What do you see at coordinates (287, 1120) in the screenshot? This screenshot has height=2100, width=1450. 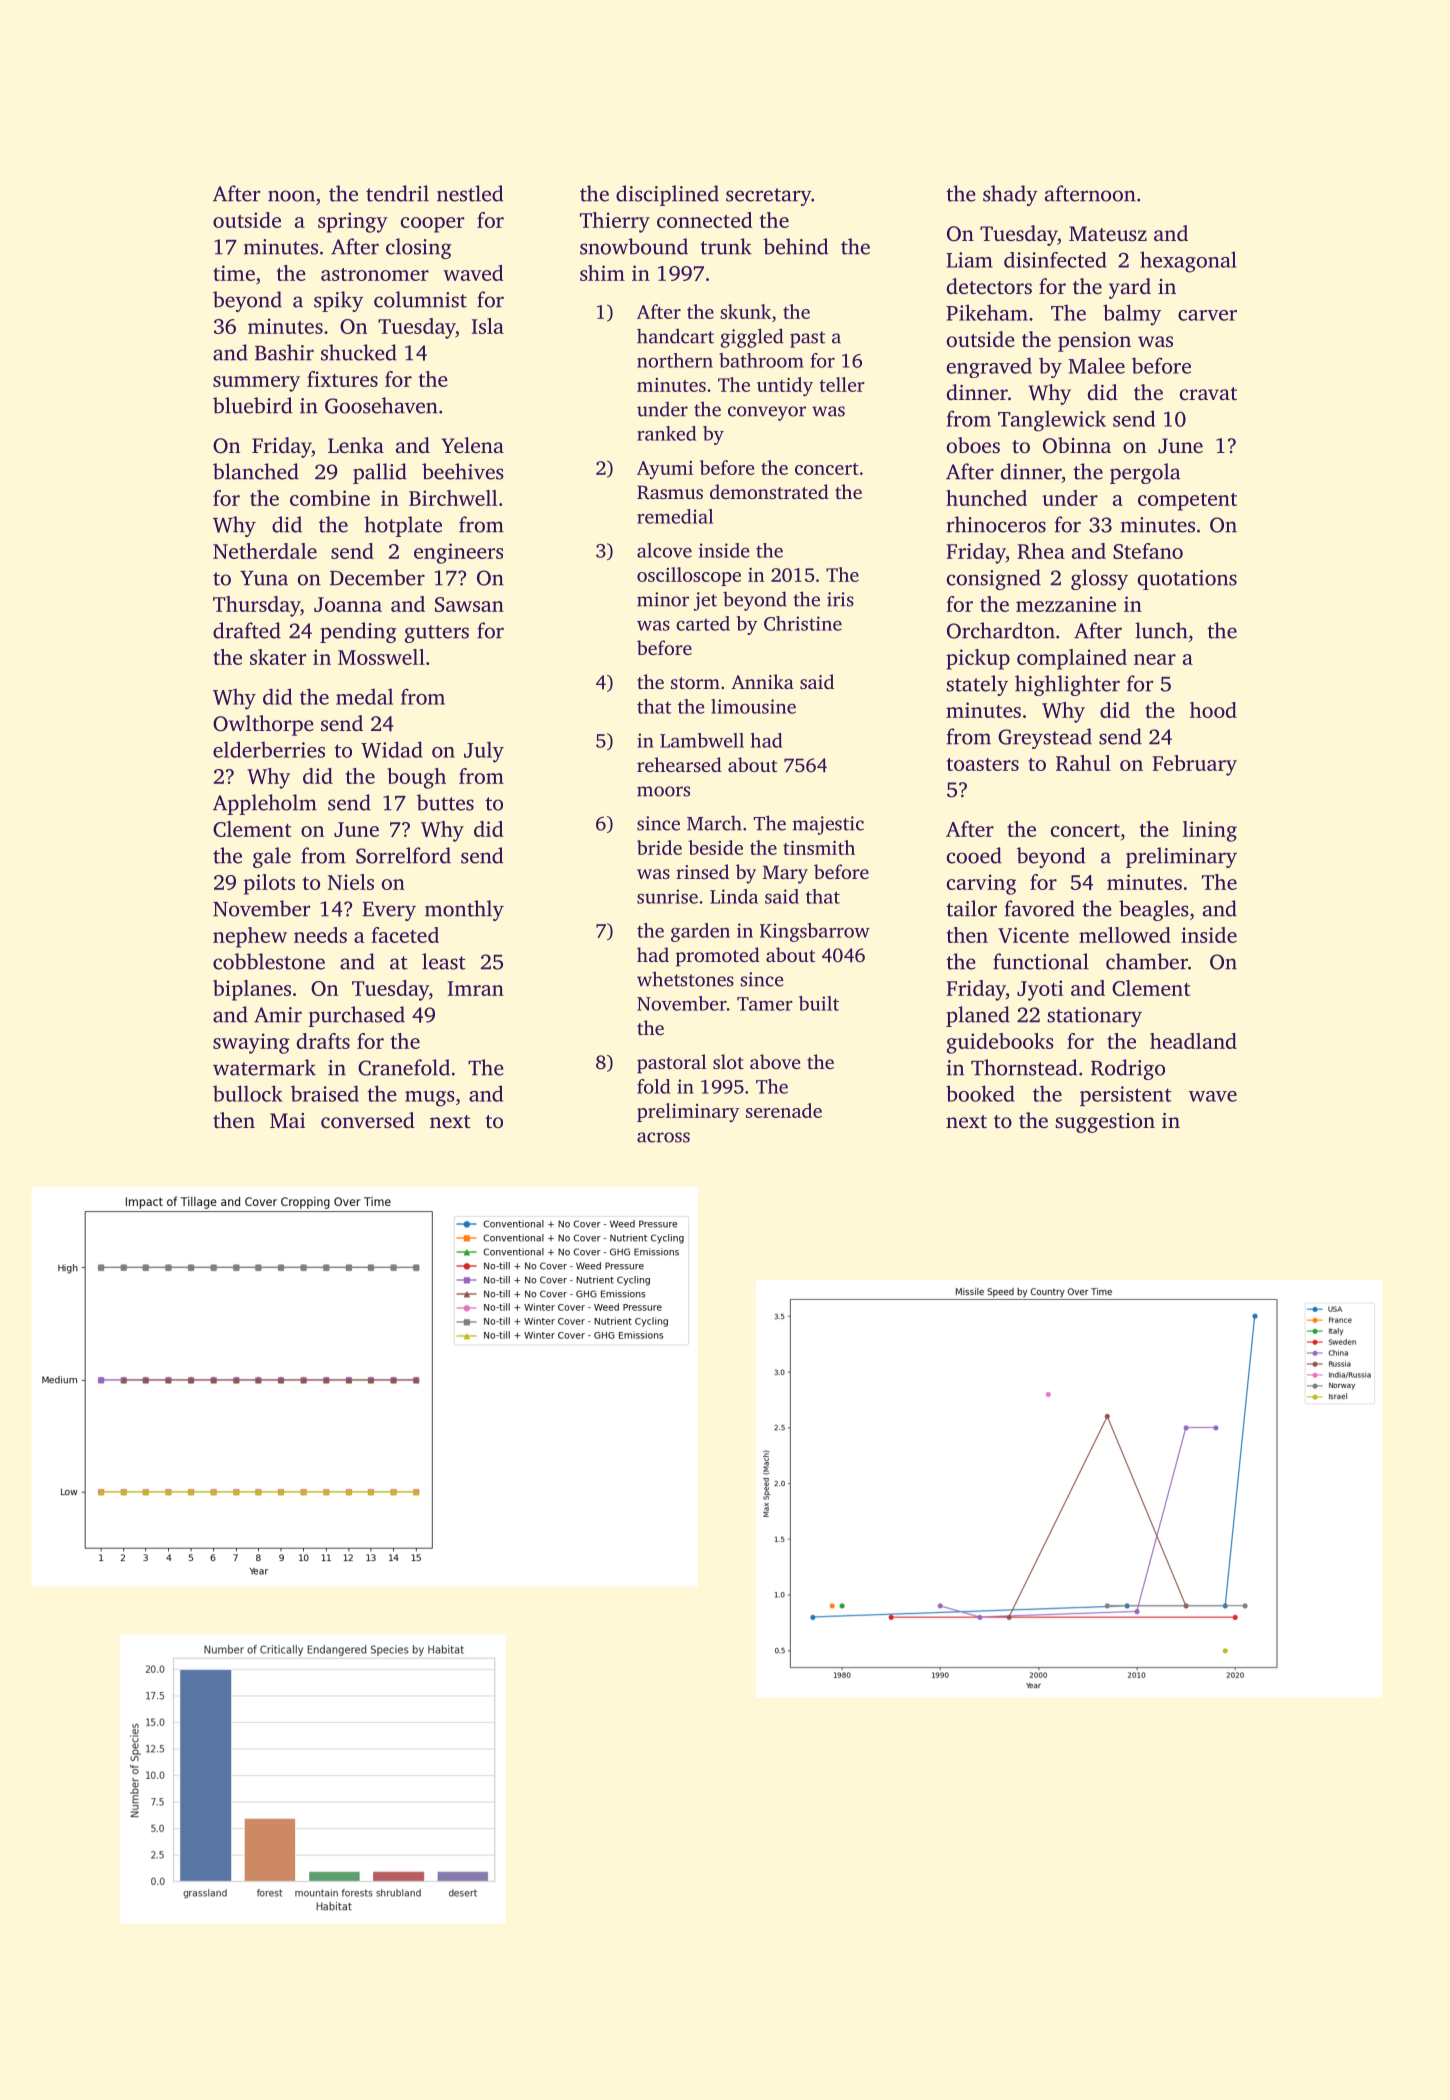 I see `Mai` at bounding box center [287, 1120].
